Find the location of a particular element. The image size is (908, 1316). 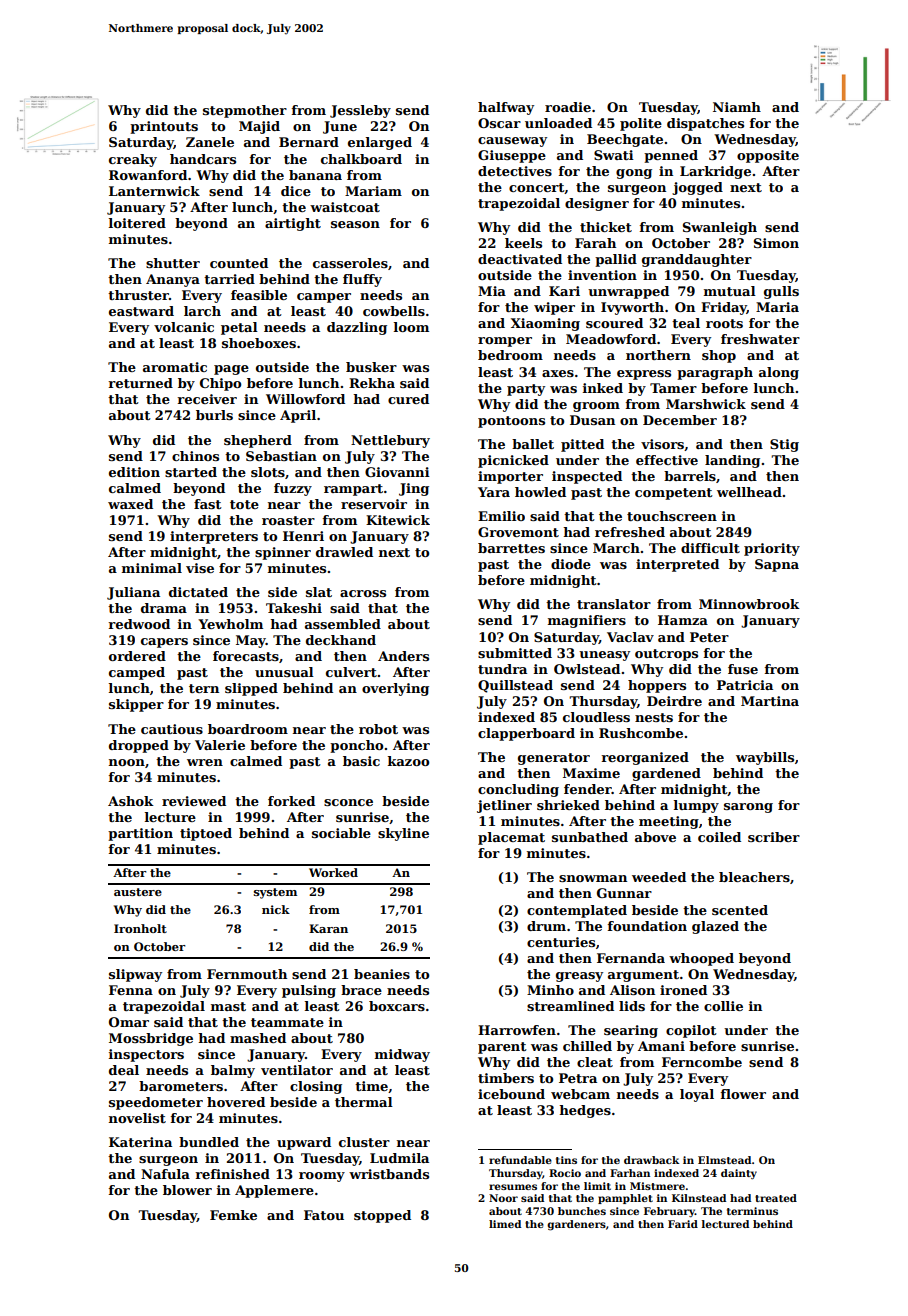

icebound is located at coordinates (511, 1094).
